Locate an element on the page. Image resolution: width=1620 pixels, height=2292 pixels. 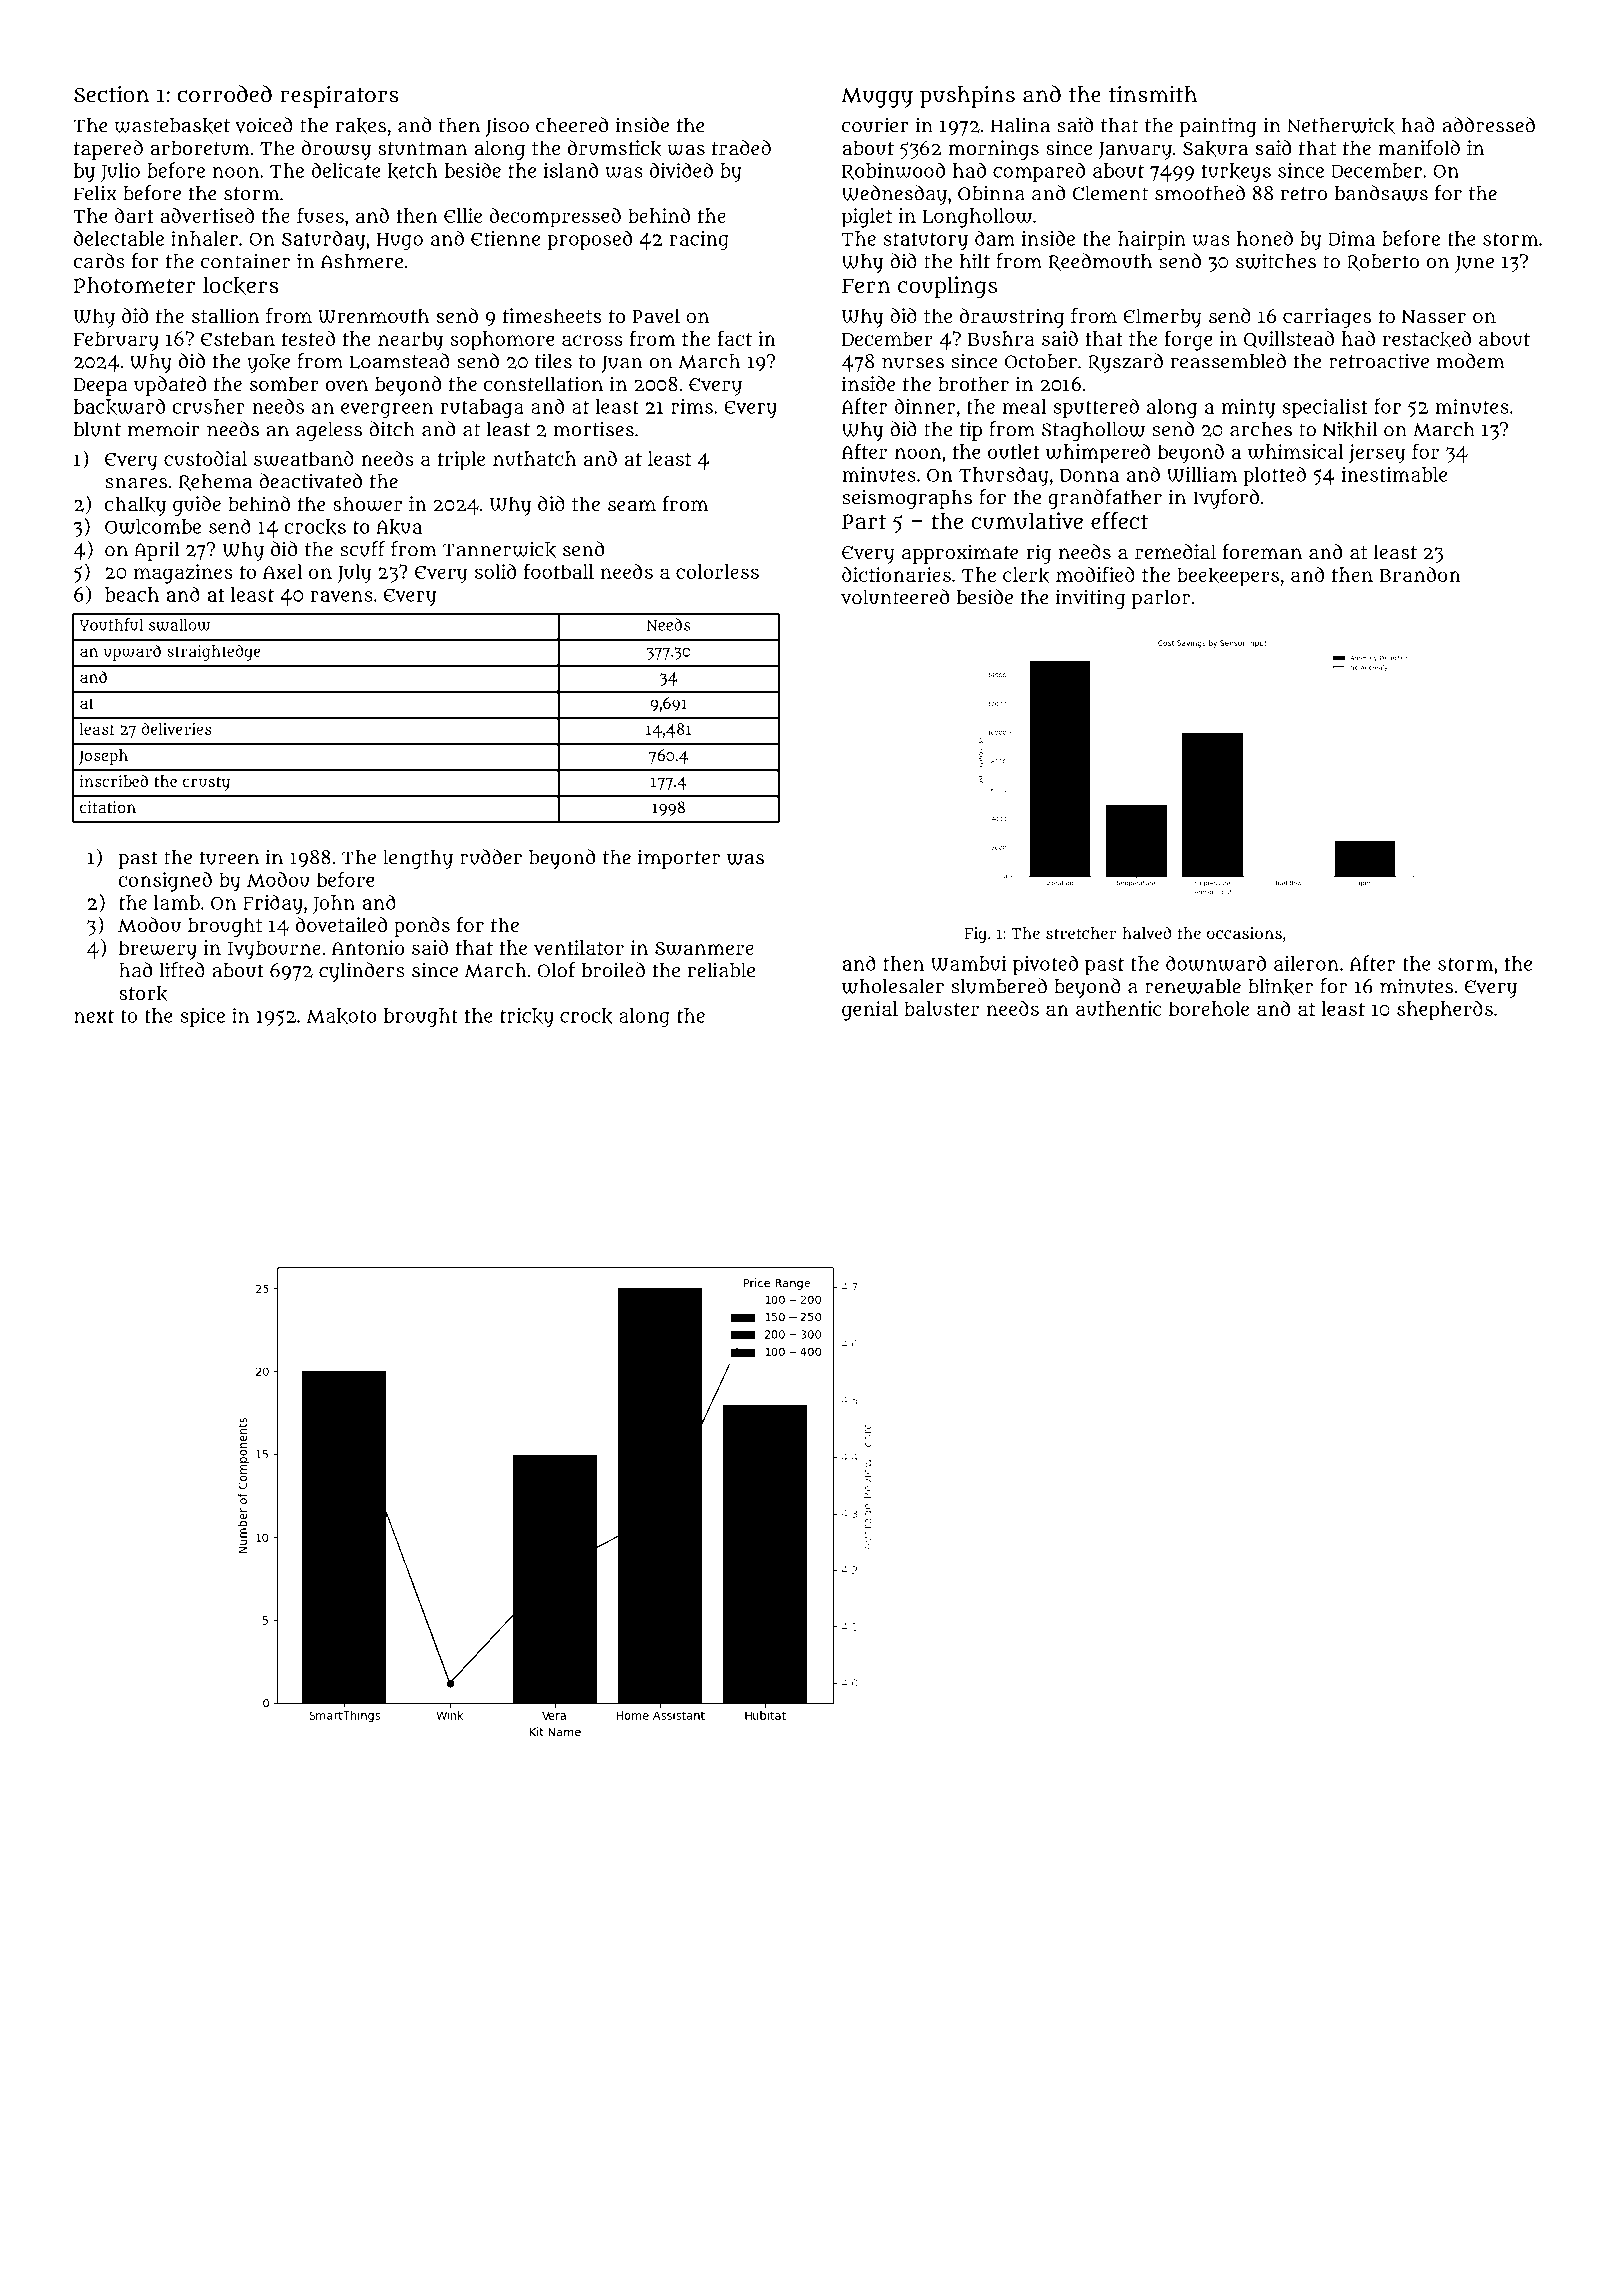
Youthful is located at coordinates (111, 624).
